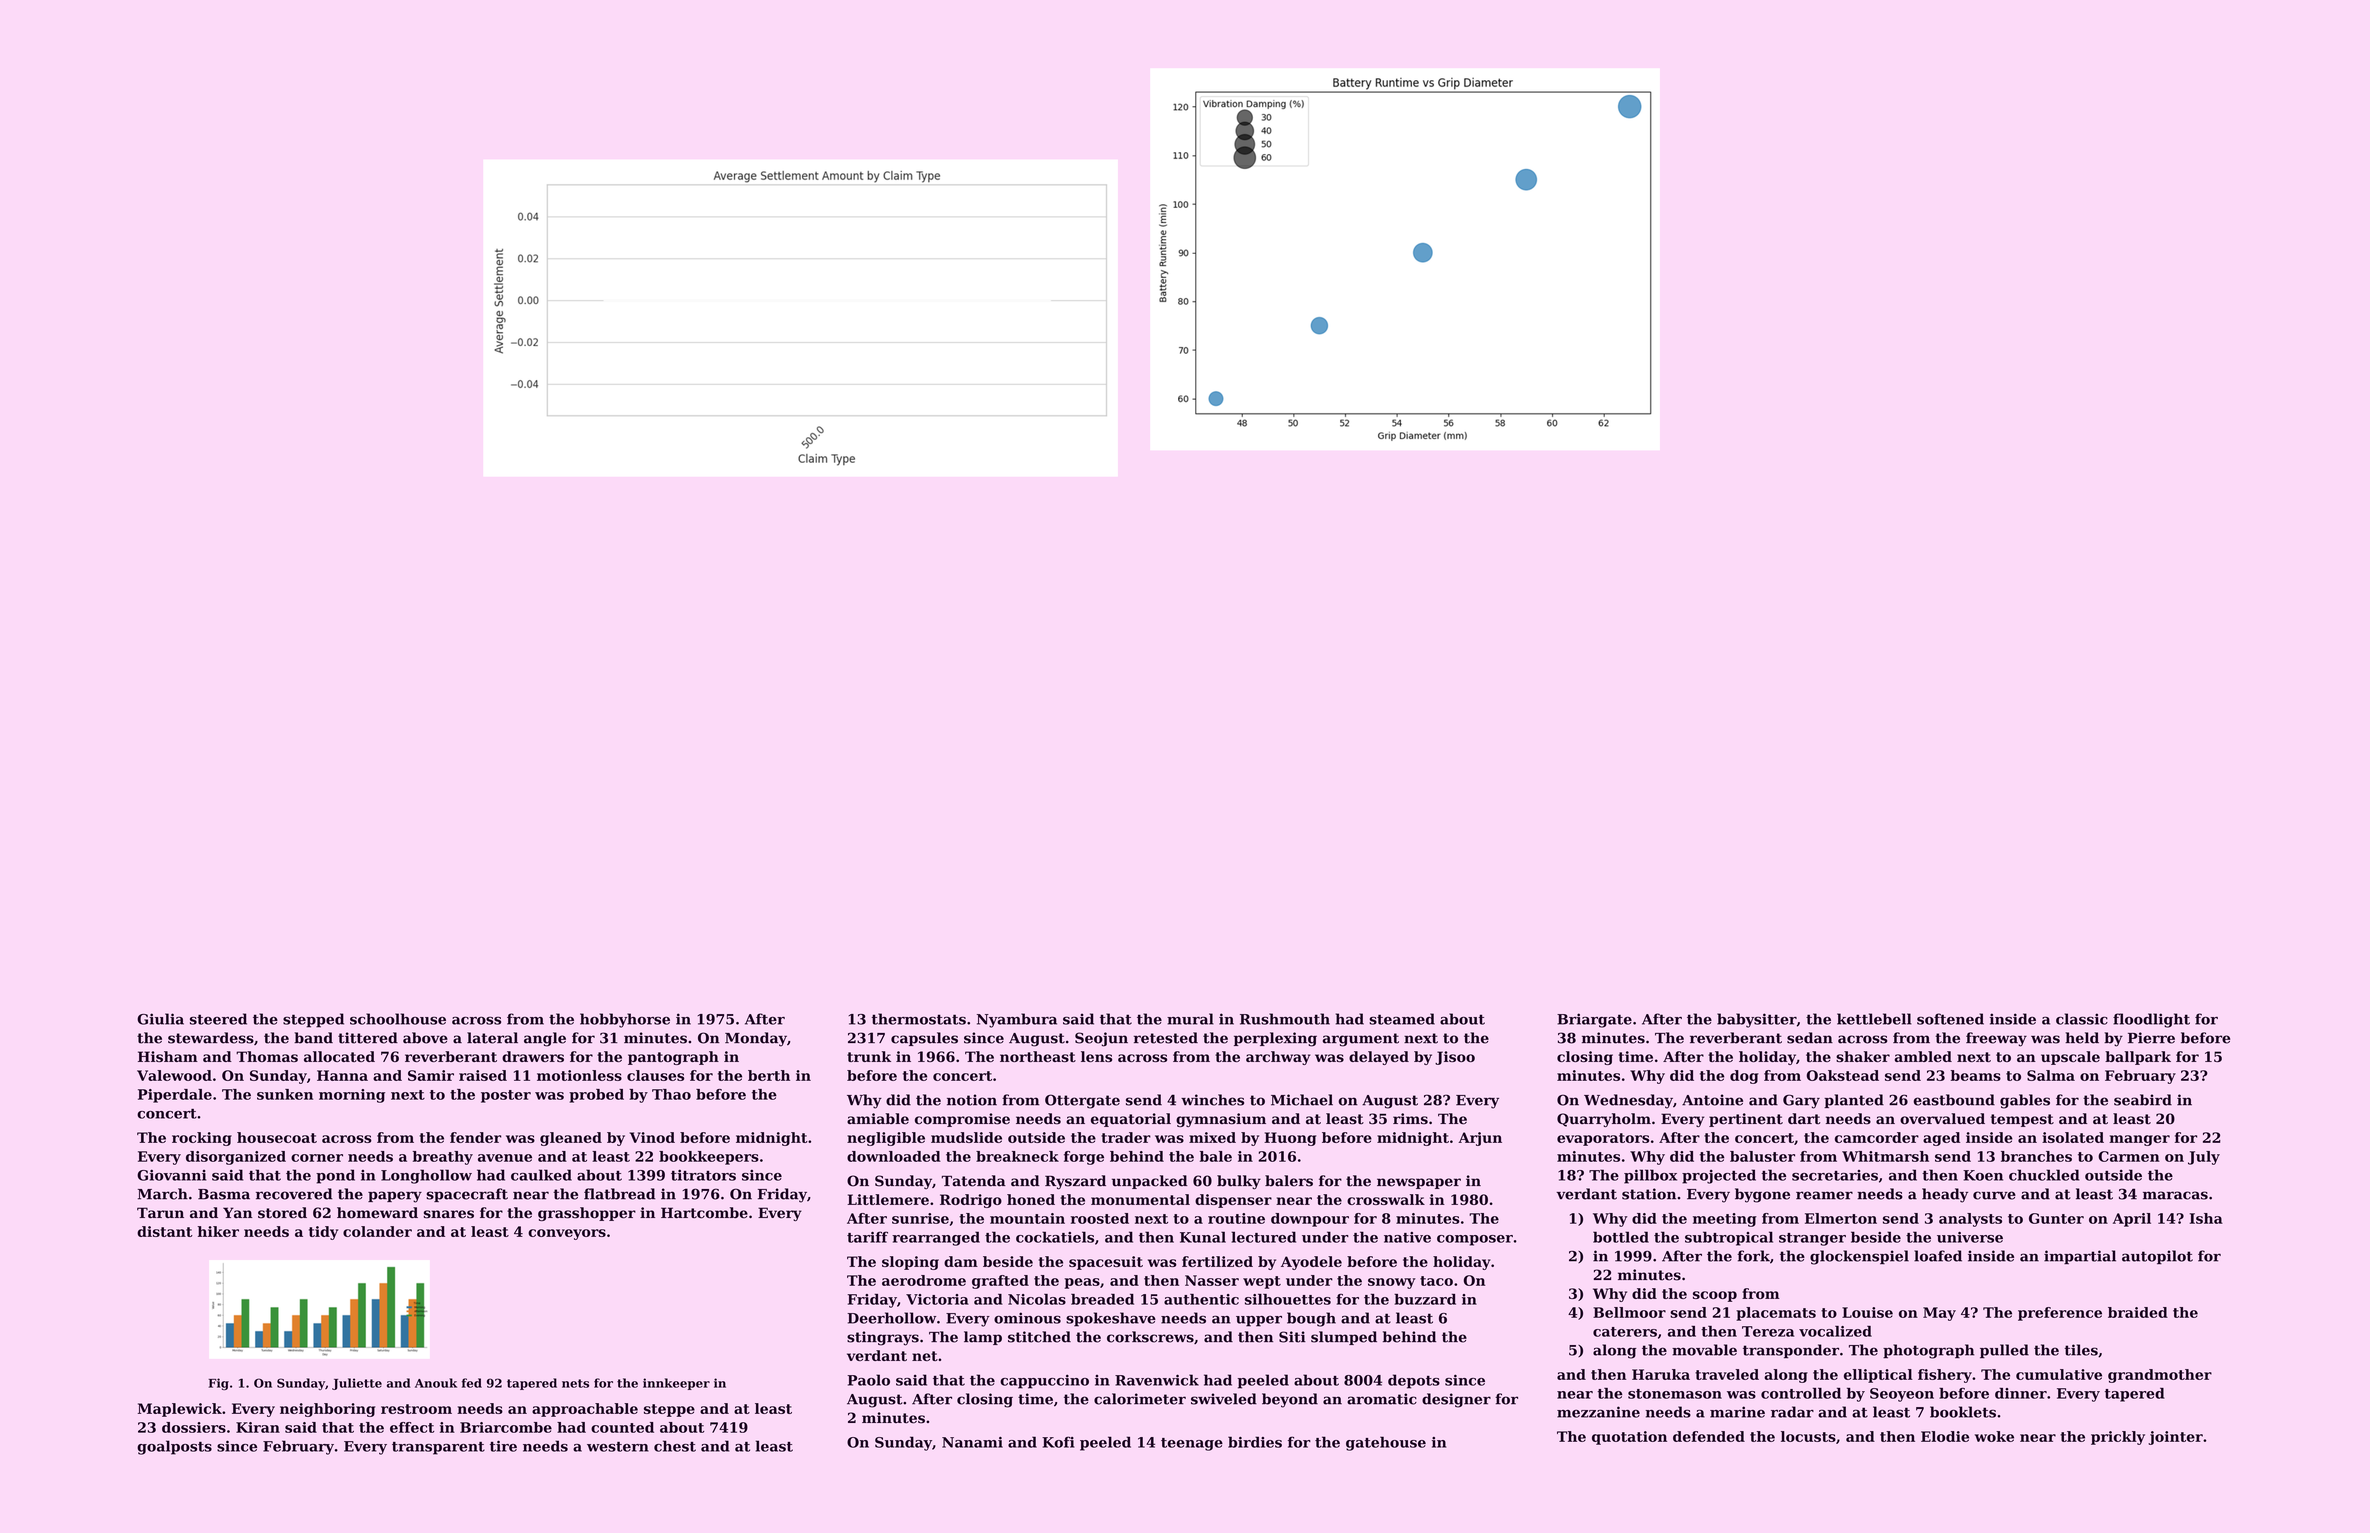 The width and height of the screenshot is (2370, 1533). Describe the element at coordinates (327, 1410) in the screenshot. I see `neighboring` at that location.
